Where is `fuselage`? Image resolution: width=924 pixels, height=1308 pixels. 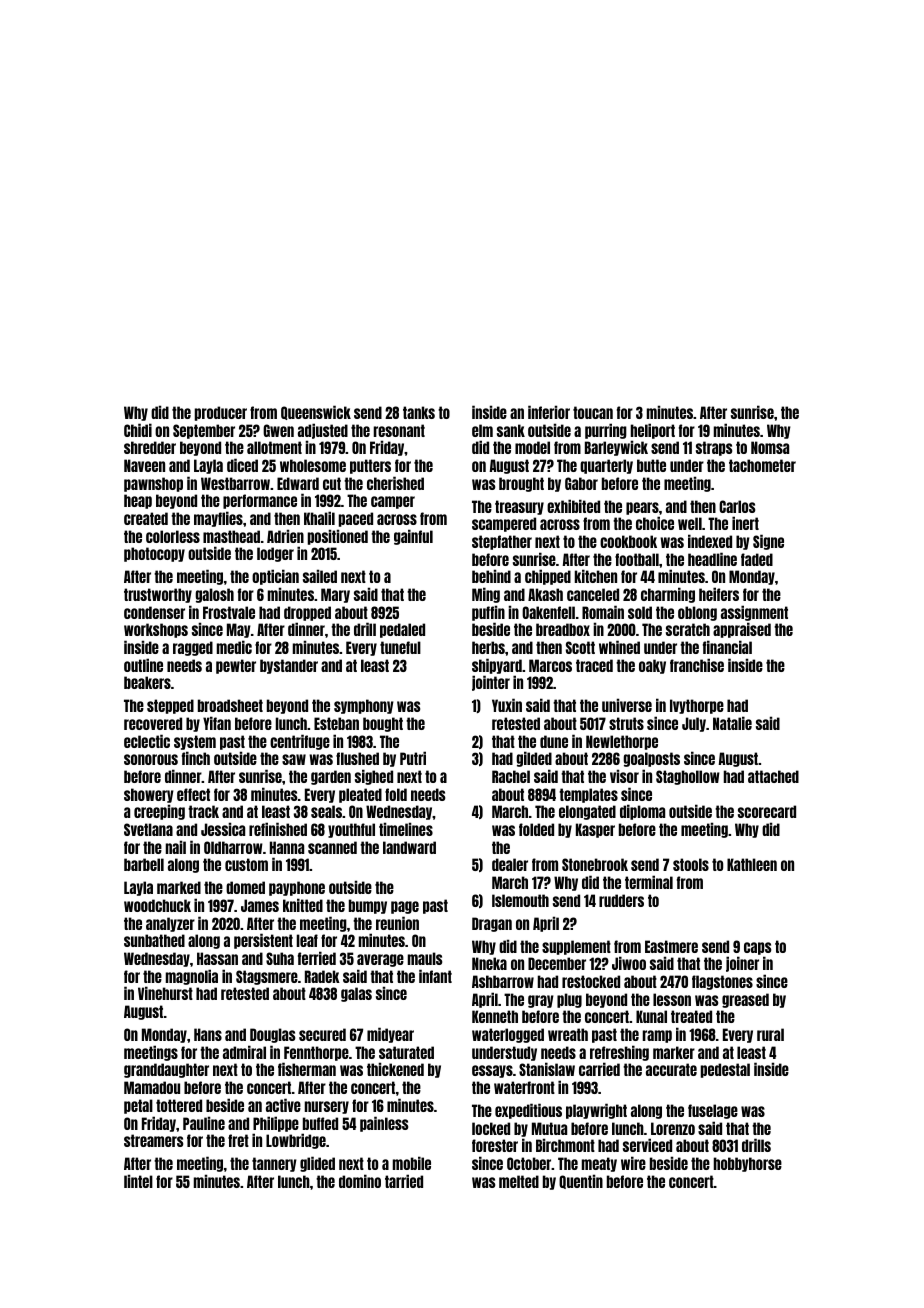 fuselage is located at coordinates (713, 1111).
